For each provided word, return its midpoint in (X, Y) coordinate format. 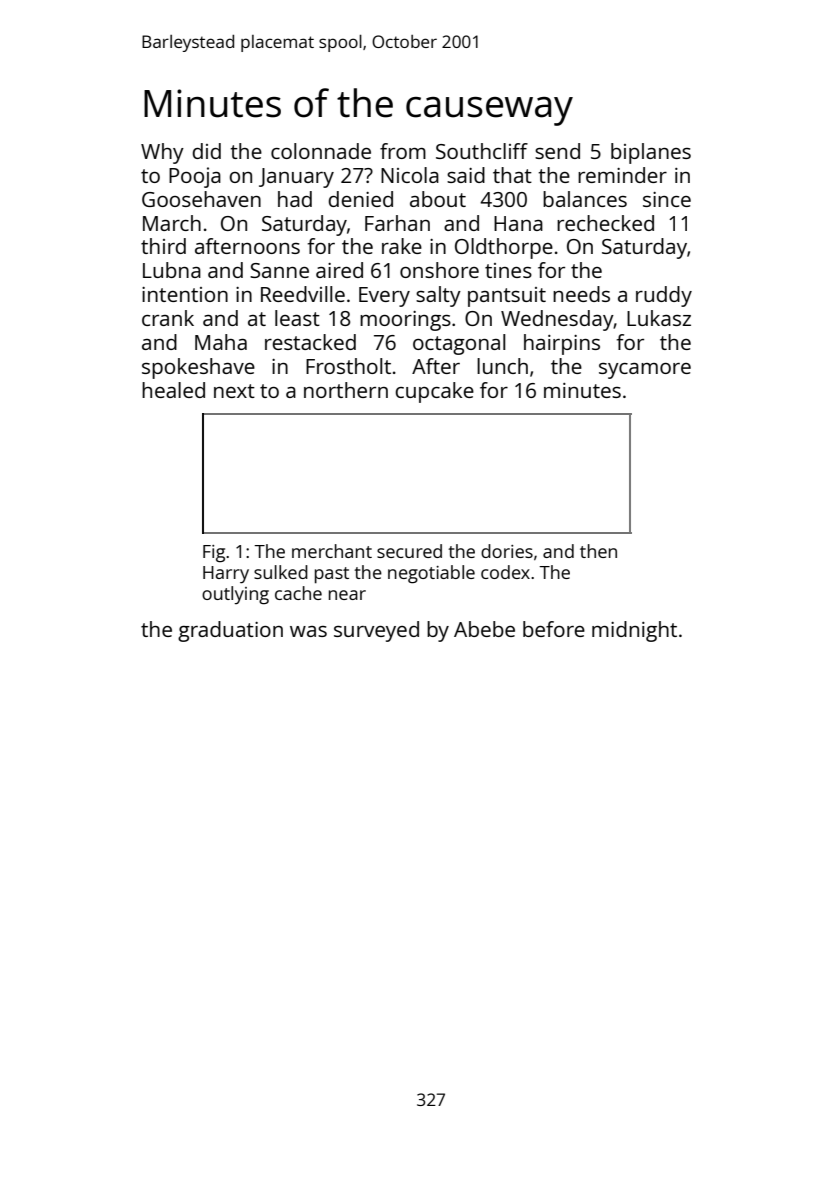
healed (173, 390)
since (667, 199)
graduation (230, 631)
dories (507, 551)
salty (438, 296)
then (598, 551)
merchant (332, 551)
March (172, 223)
